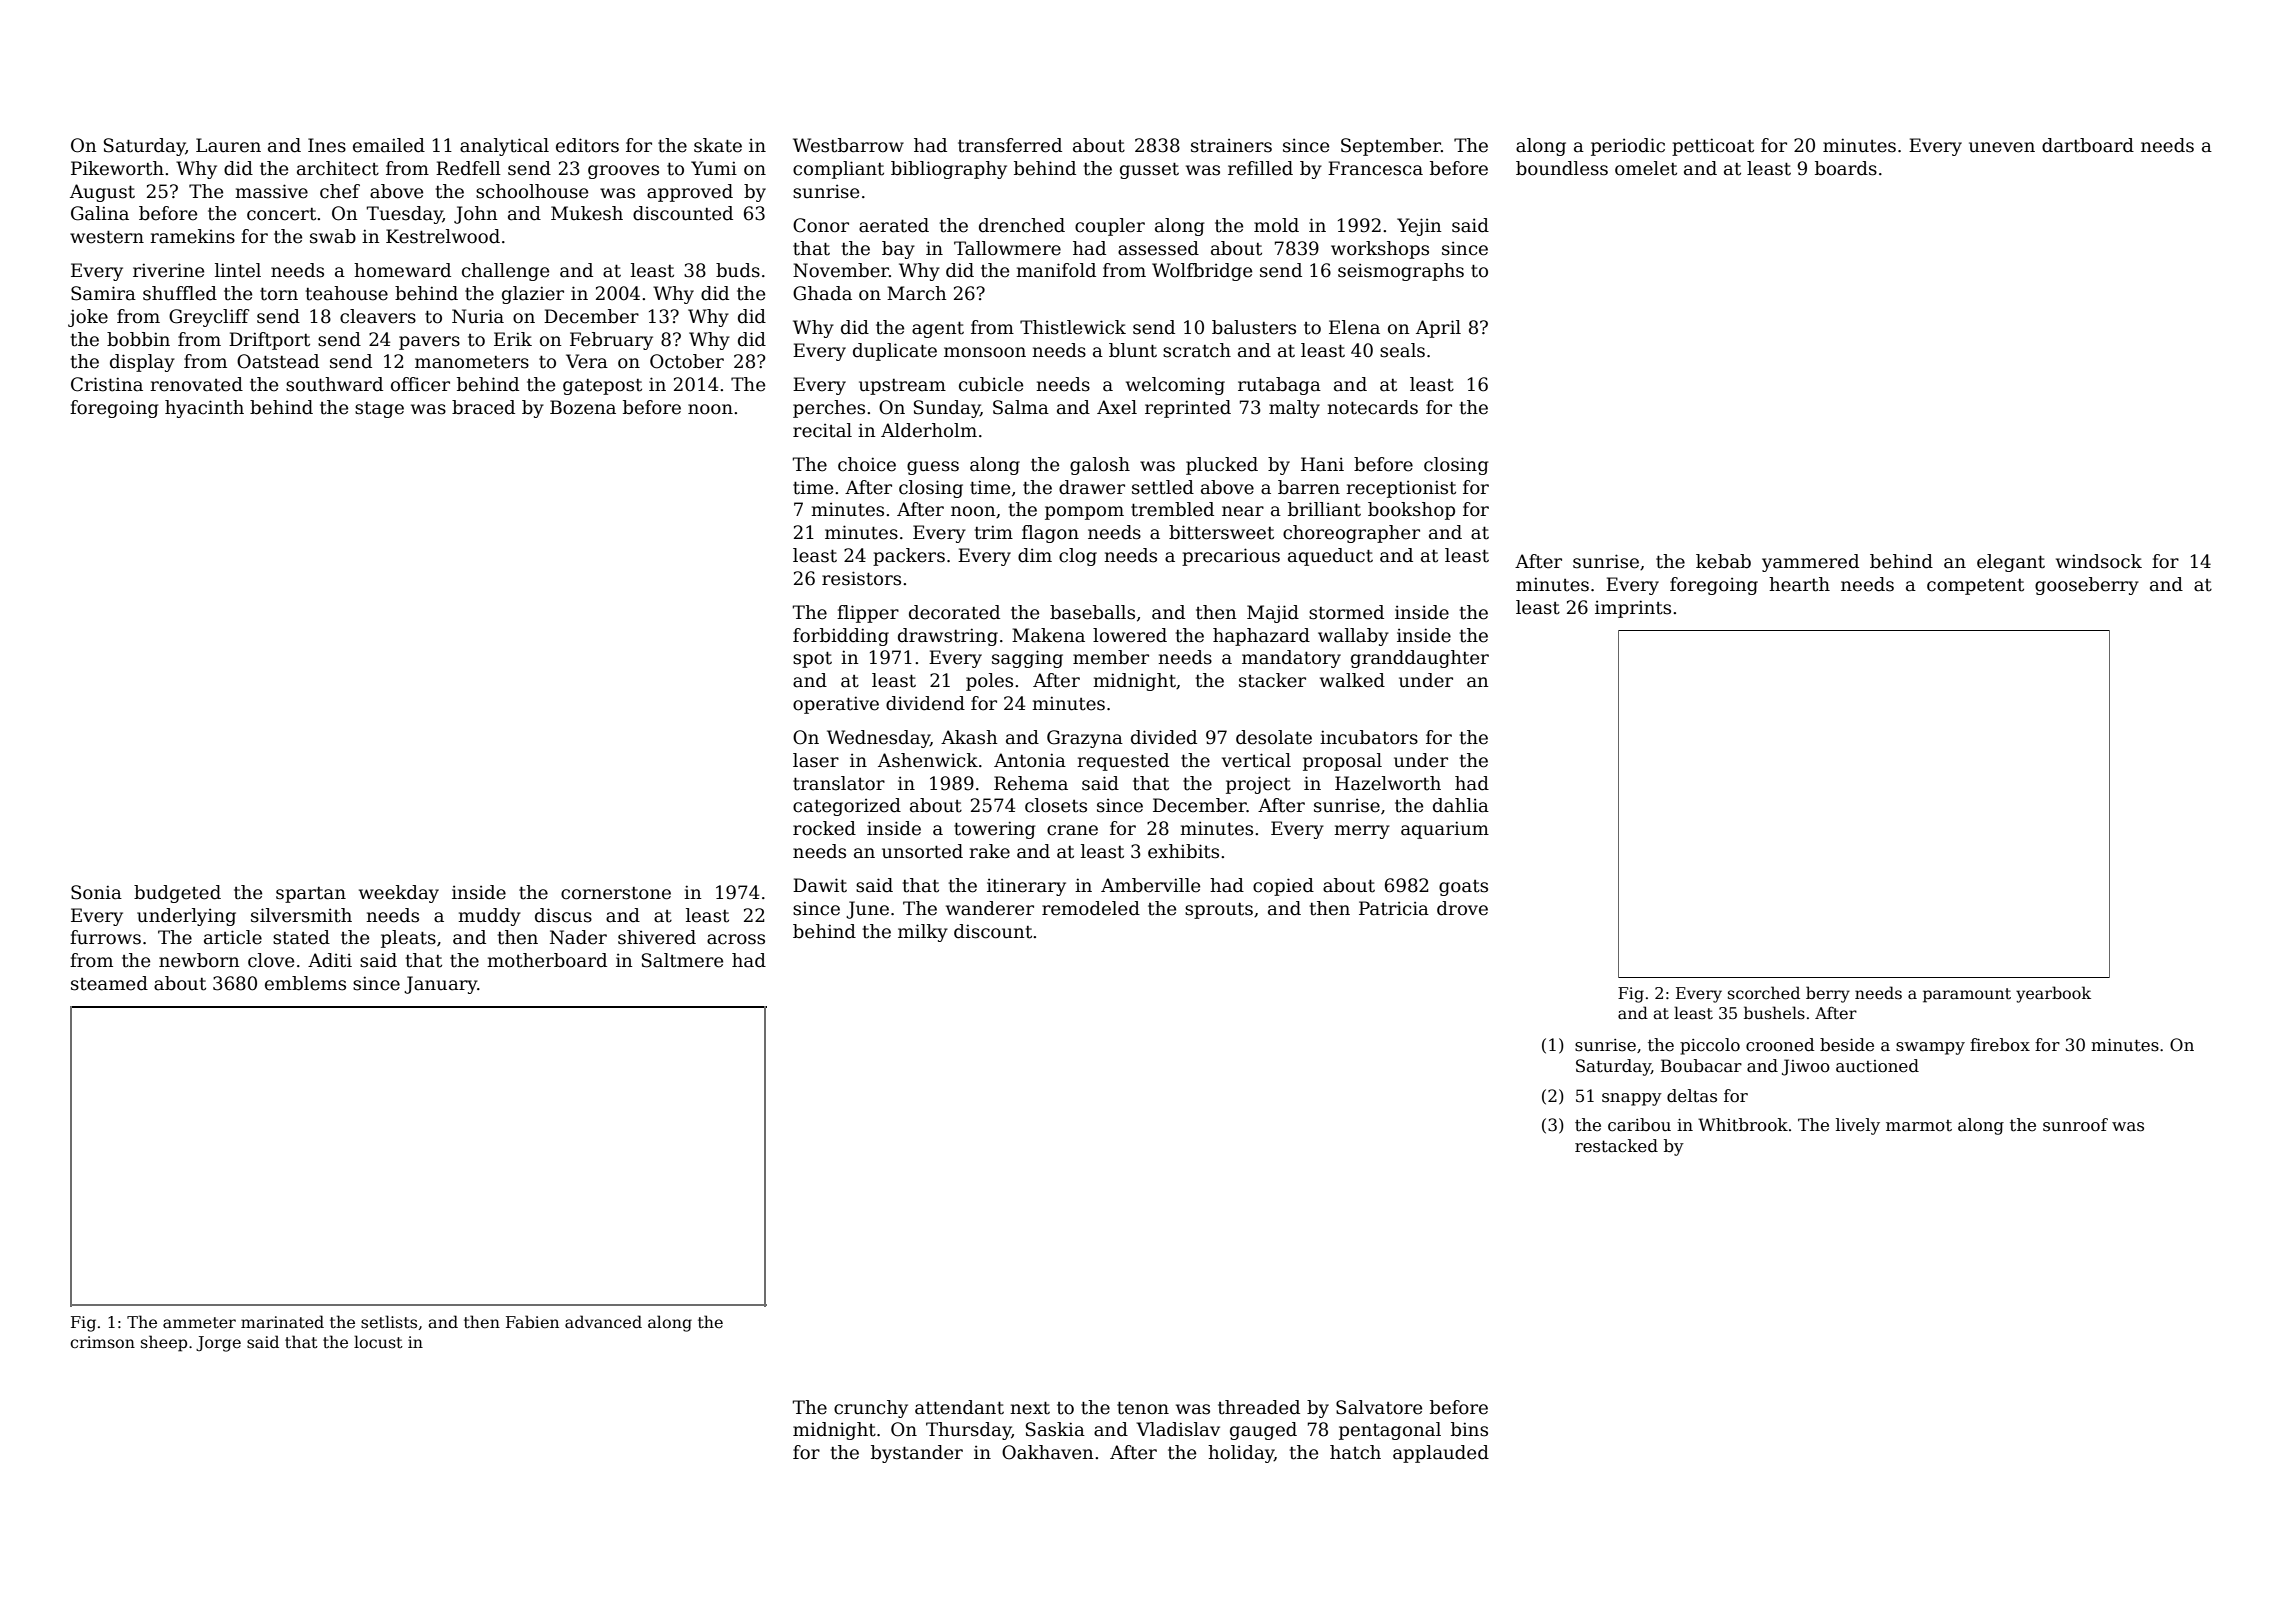 The image size is (2282, 1614). What do you see at coordinates (1222, 466) in the document?
I see `plucked` at bounding box center [1222, 466].
